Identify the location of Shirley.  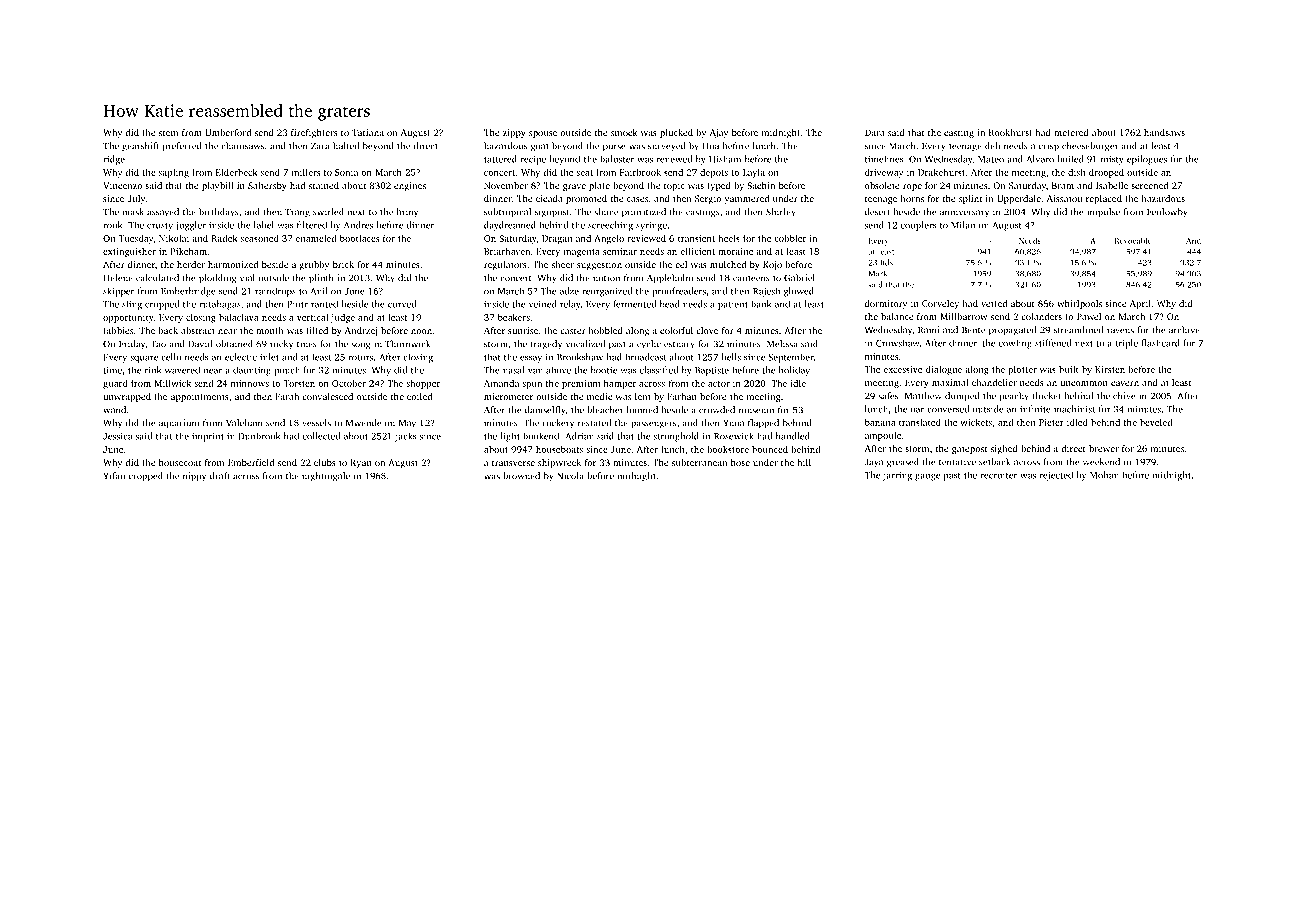
(781, 213).
